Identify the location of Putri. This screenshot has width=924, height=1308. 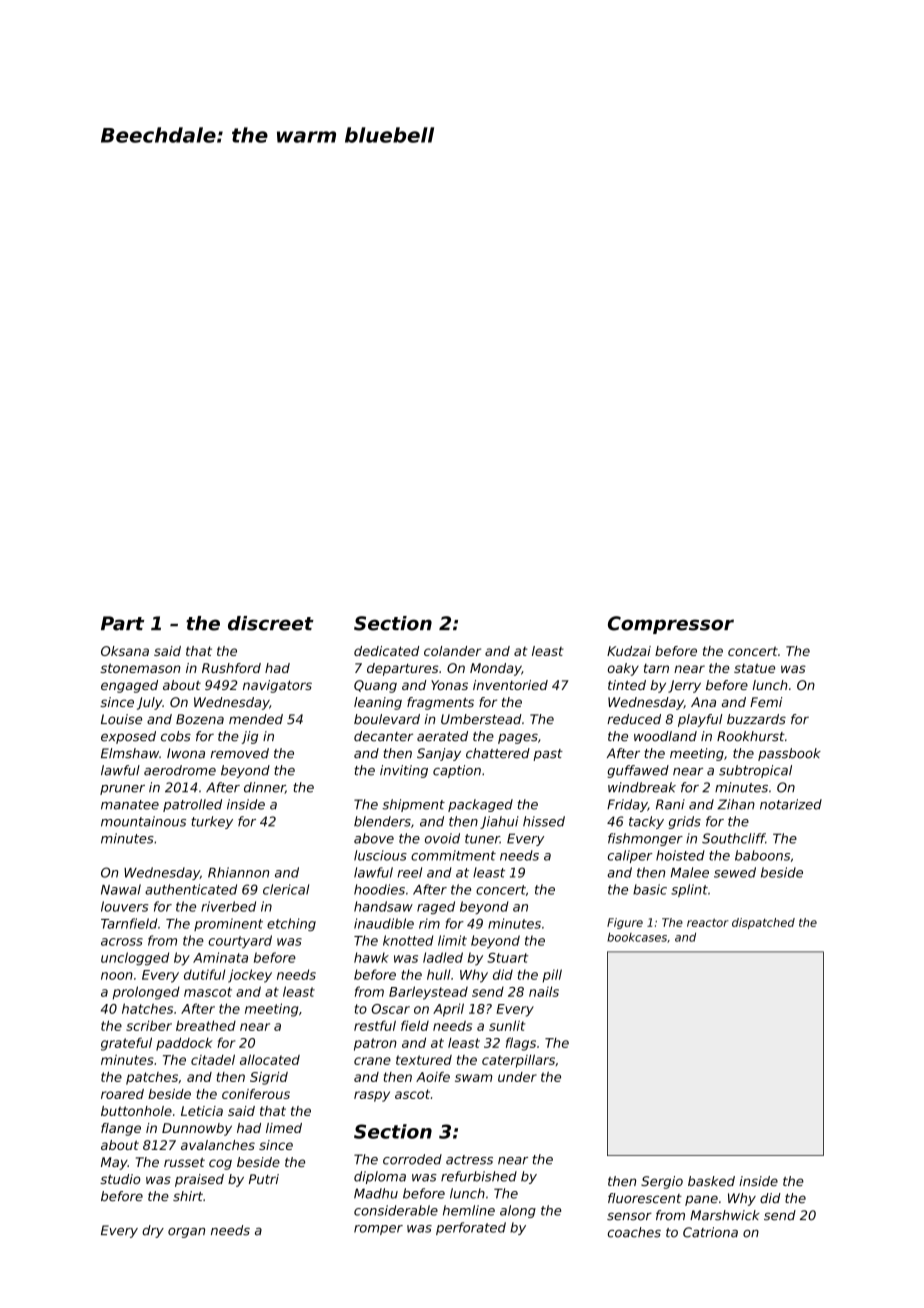
(264, 1179).
